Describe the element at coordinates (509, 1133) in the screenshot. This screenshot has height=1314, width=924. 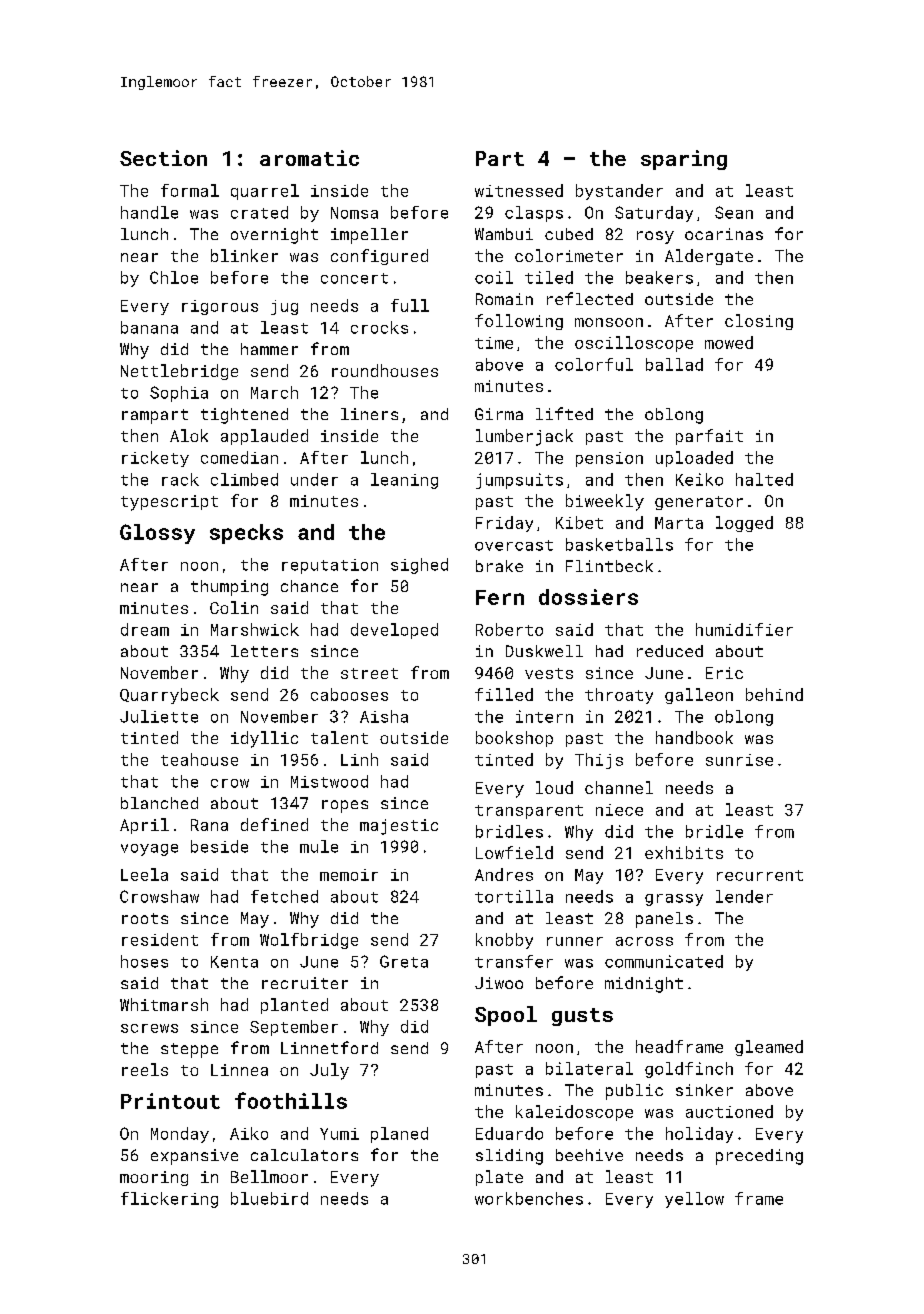
I see `Eduardo` at that location.
